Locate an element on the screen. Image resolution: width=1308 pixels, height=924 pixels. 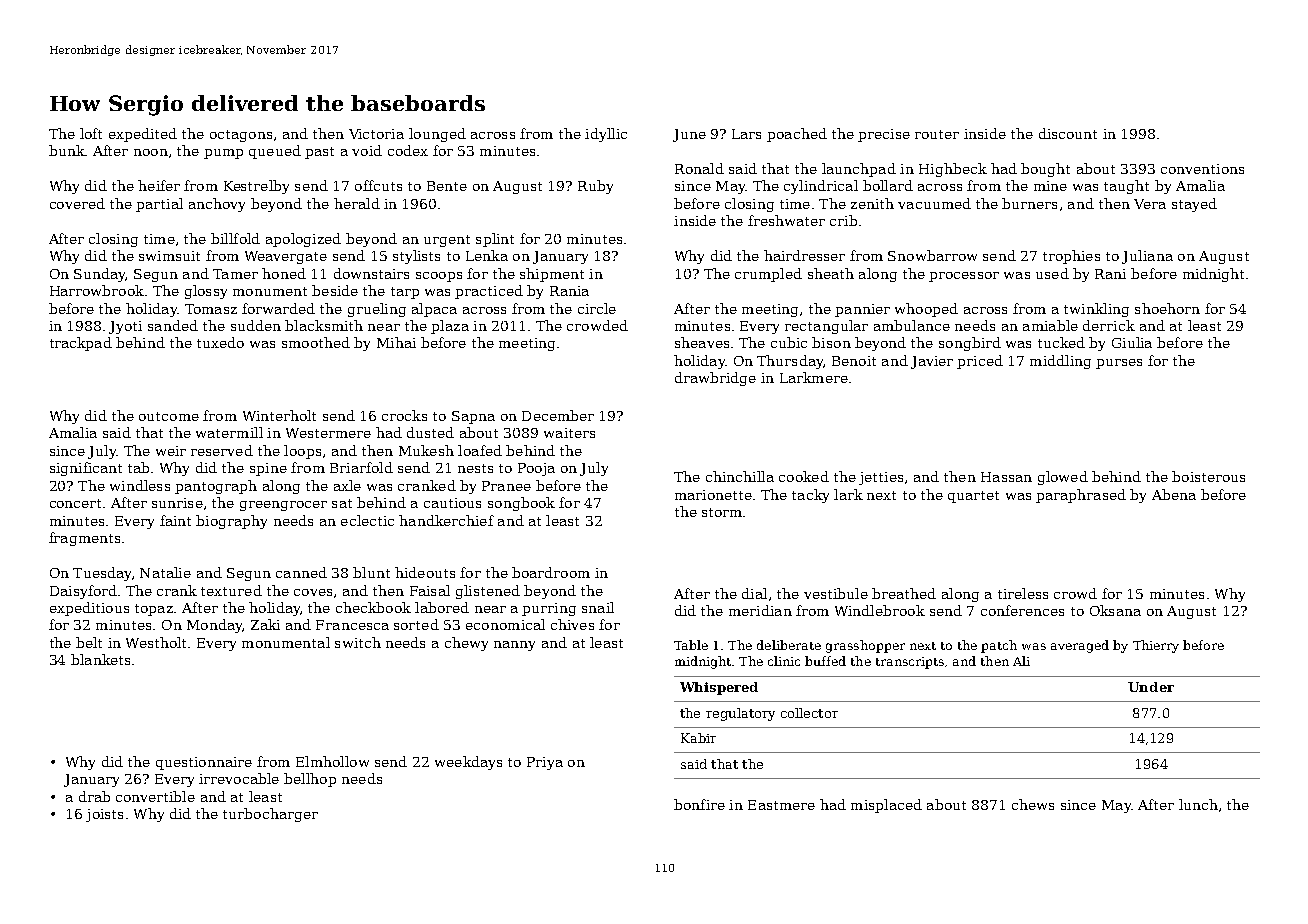
paraphrased is located at coordinates (1081, 496).
